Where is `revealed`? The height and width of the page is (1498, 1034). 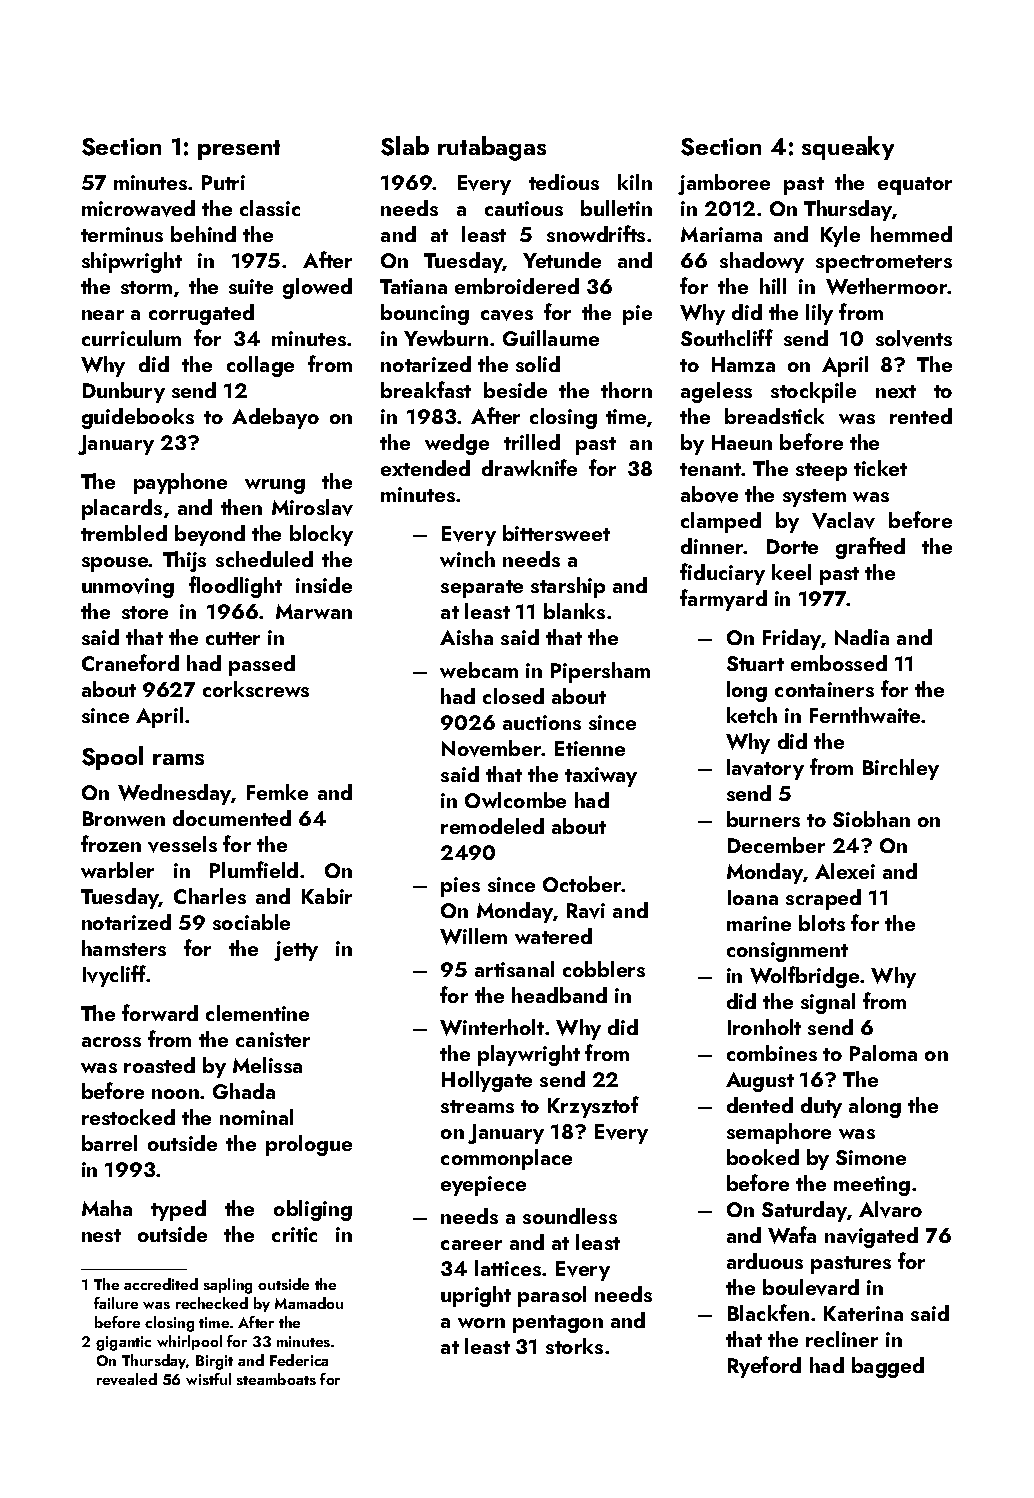
revealed is located at coordinates (127, 1379).
